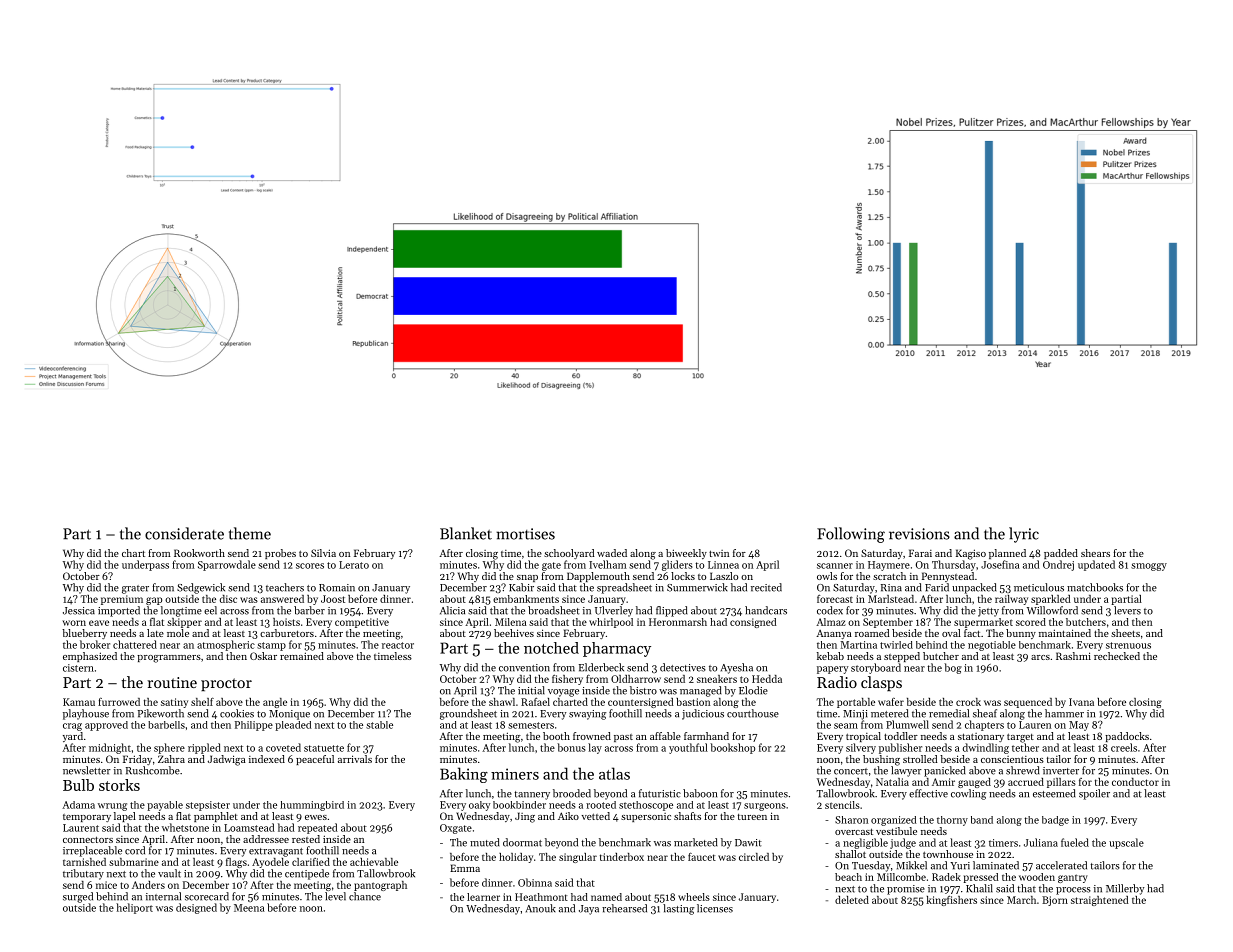 Image resolution: width=1233 pixels, height=952 pixels. What do you see at coordinates (135, 644) in the page?
I see `chattered` at bounding box center [135, 644].
